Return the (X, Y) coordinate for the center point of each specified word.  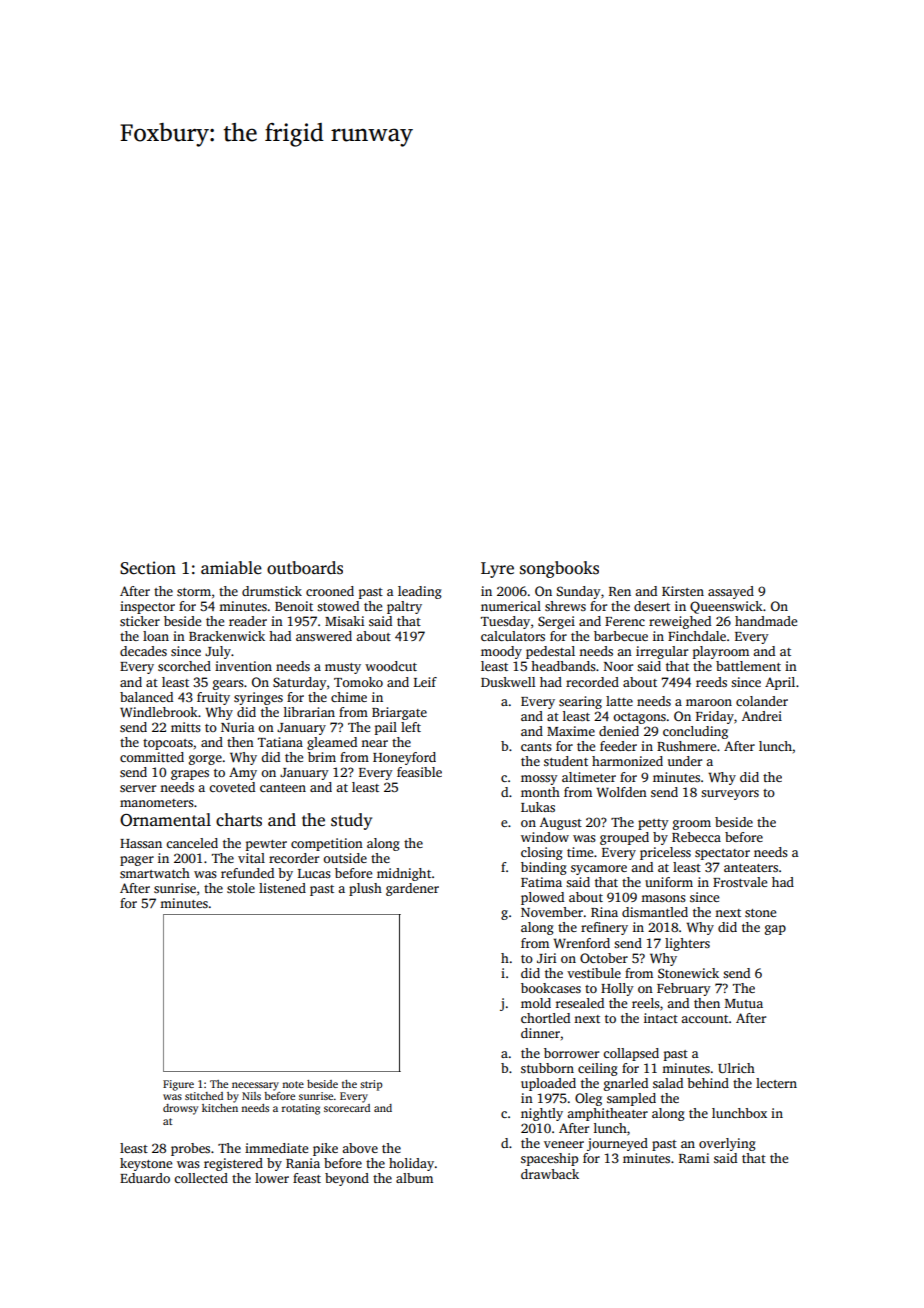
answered (324, 636)
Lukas (538, 807)
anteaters (751, 868)
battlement (748, 666)
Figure (178, 1085)
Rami (694, 1158)
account (704, 1019)
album (414, 1178)
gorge (205, 760)
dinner (540, 1033)
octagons (639, 718)
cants (536, 747)
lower (272, 1178)
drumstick (272, 591)
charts (239, 820)
